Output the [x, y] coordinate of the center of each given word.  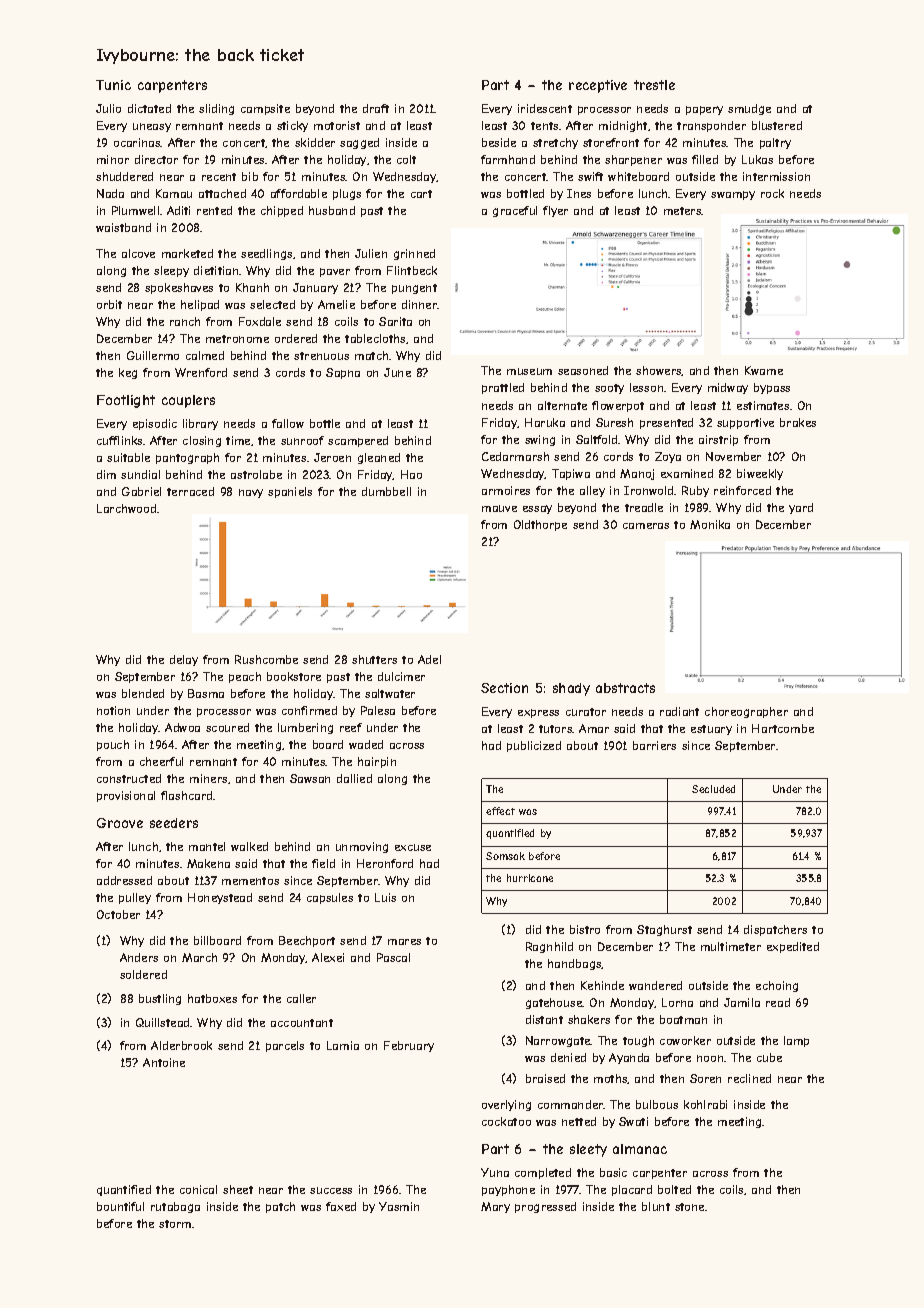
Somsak [505, 856]
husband [332, 210]
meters [683, 211]
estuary [711, 730]
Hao [411, 474]
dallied [354, 778]
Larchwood [126, 508]
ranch [185, 321]
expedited [793, 947]
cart [421, 194]
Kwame [764, 370]
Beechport [307, 941]
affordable [299, 193]
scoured [227, 727]
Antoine [164, 1062]
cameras [646, 526]
